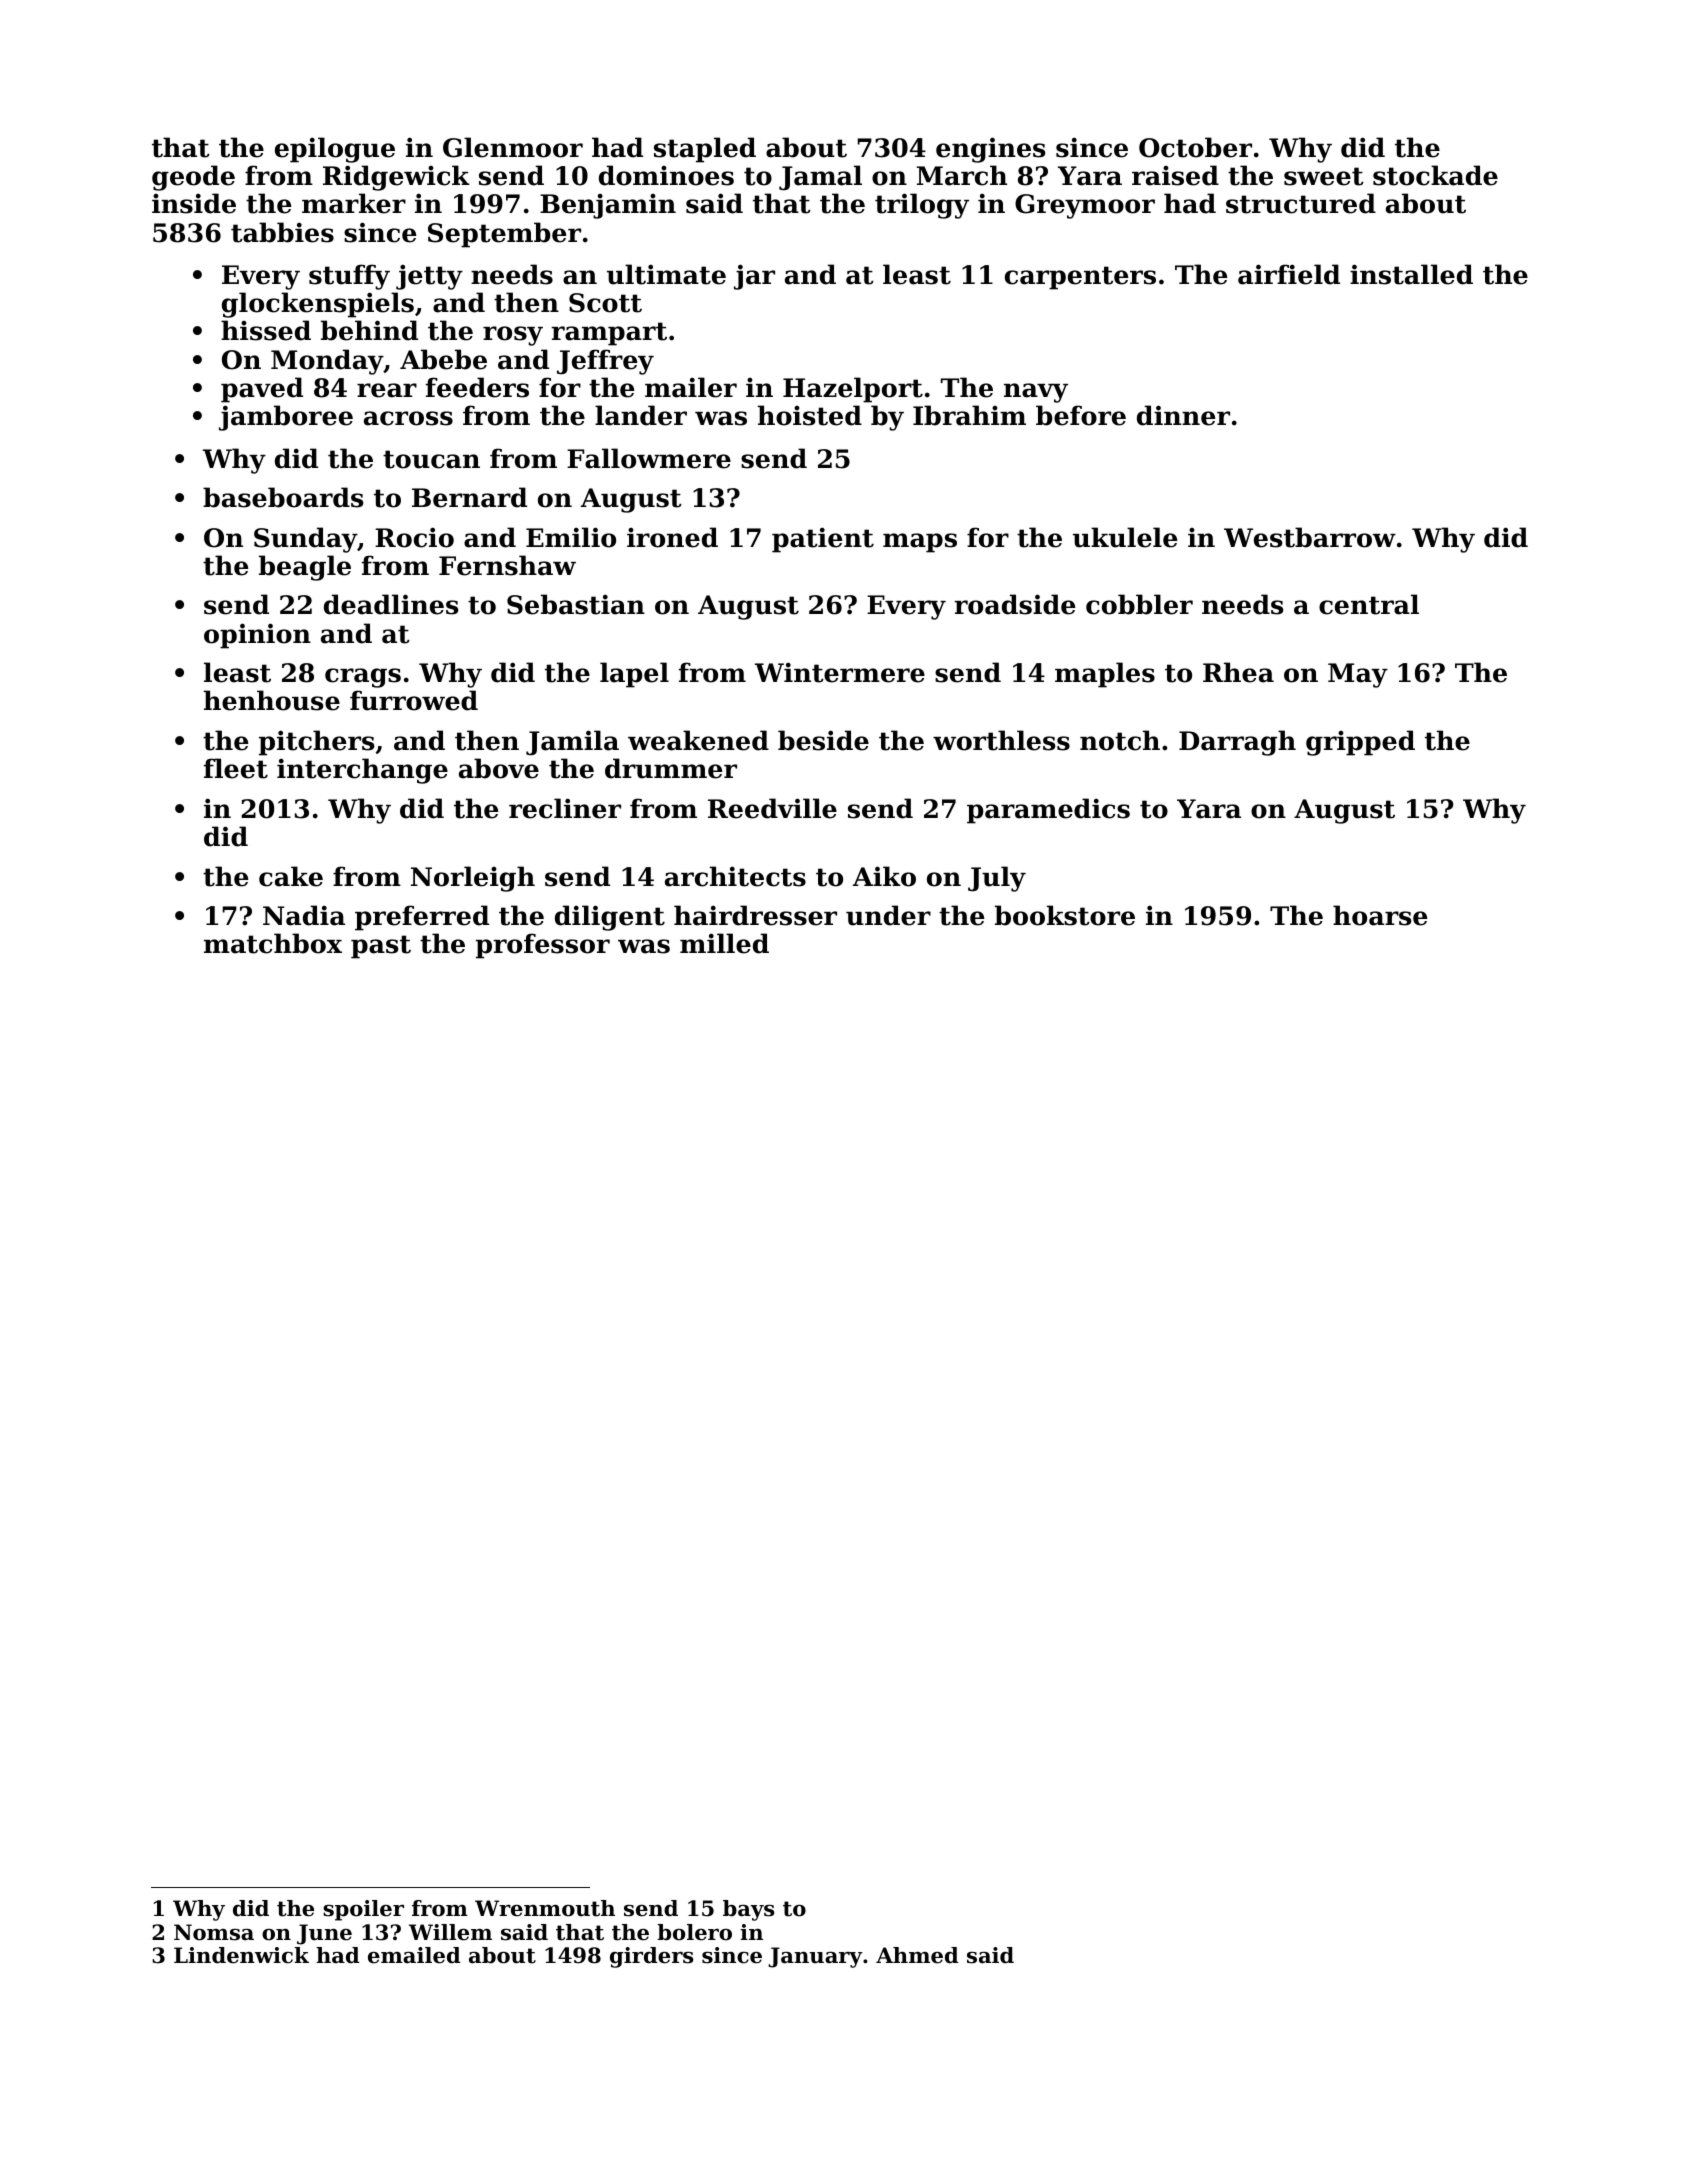 Image resolution: width=1683 pixels, height=2178 pixels. Describe the element at coordinates (257, 636) in the page. I see `opinion` at that location.
